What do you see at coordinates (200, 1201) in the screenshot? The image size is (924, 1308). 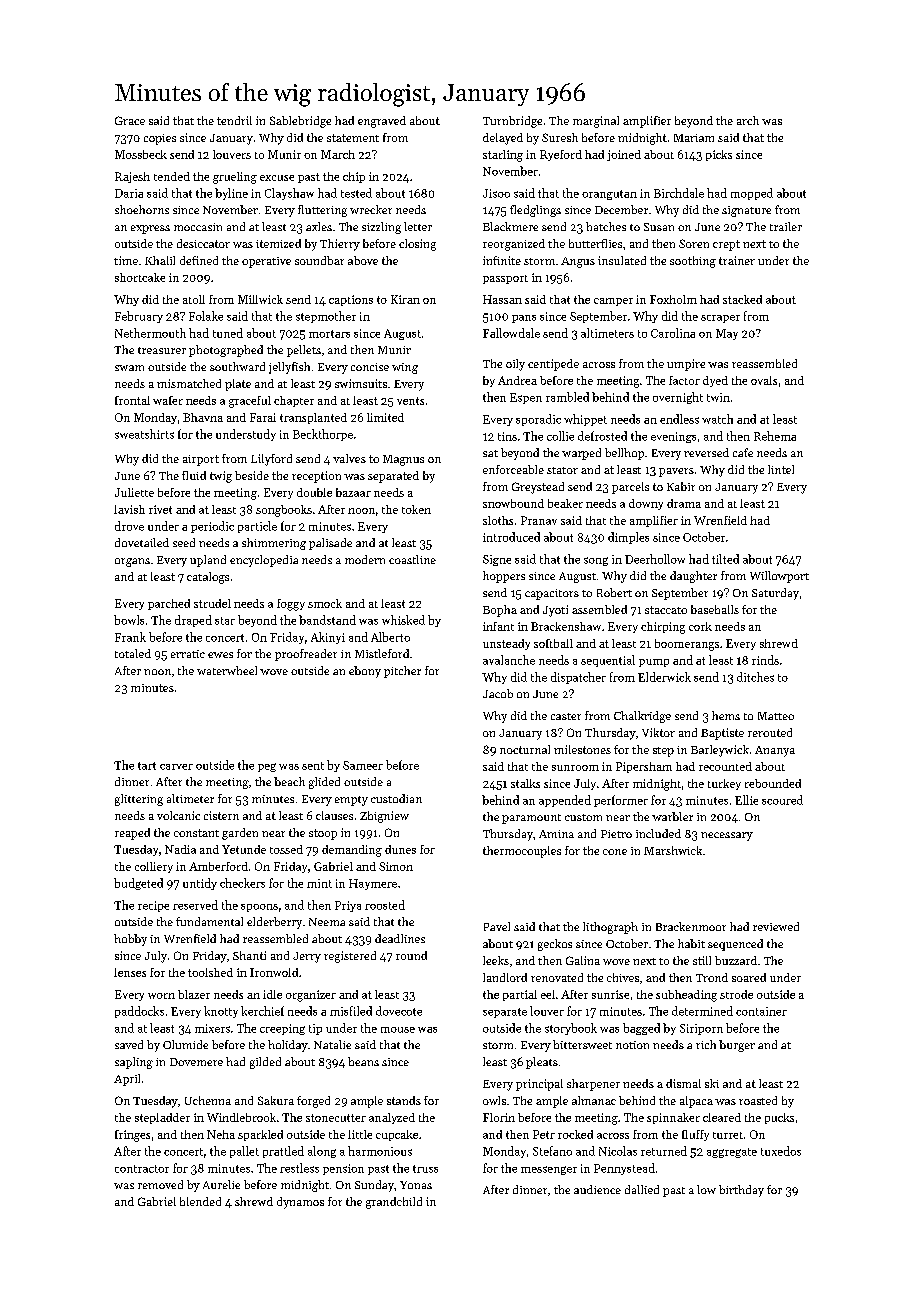 I see `blended` at bounding box center [200, 1201].
